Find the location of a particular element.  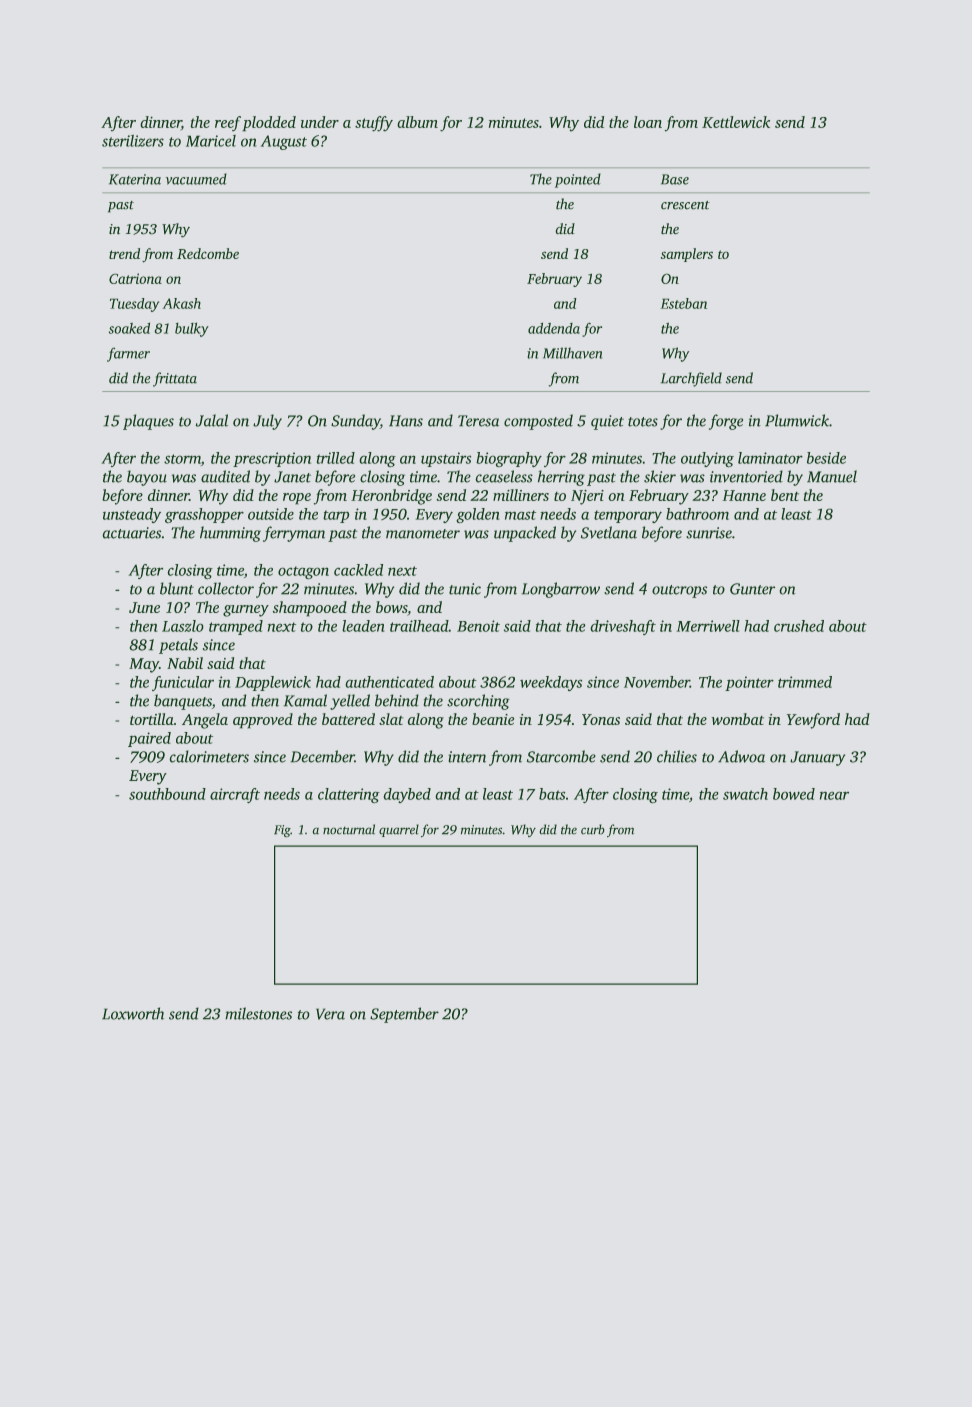

southbound is located at coordinates (167, 794).
